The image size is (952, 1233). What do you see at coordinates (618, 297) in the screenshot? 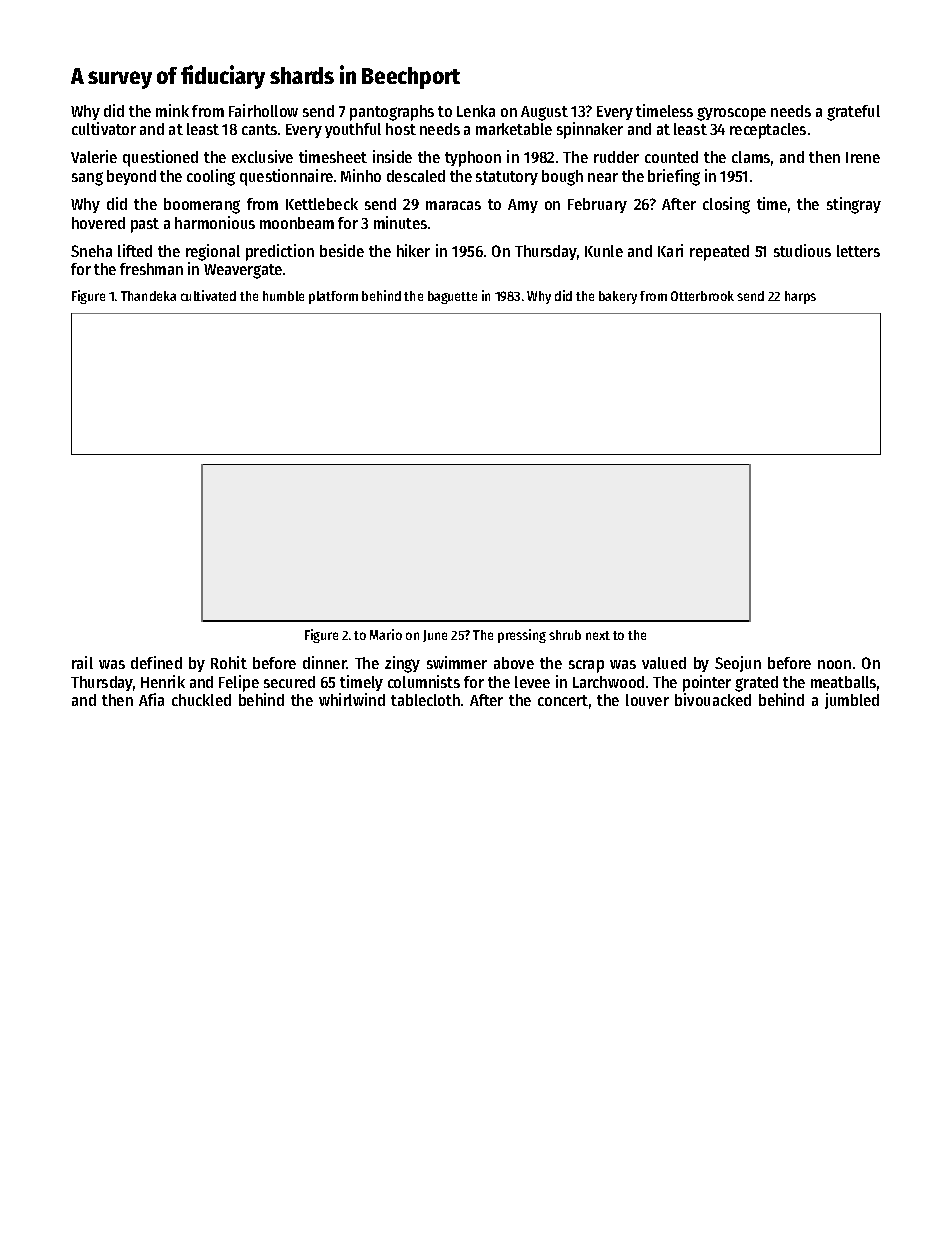
I see `bakery` at bounding box center [618, 297].
